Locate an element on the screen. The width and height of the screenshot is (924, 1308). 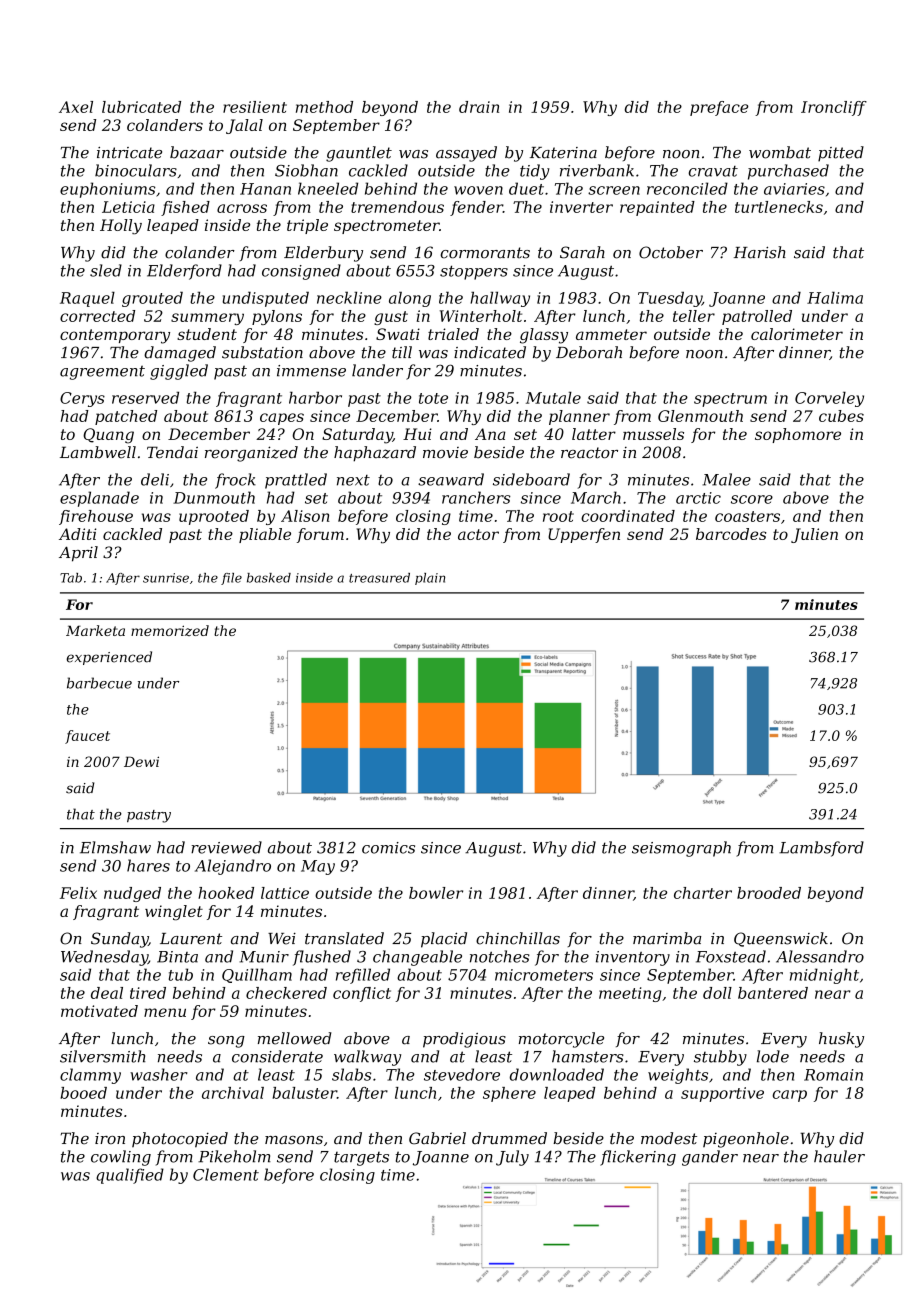
Axel is located at coordinates (76, 107).
